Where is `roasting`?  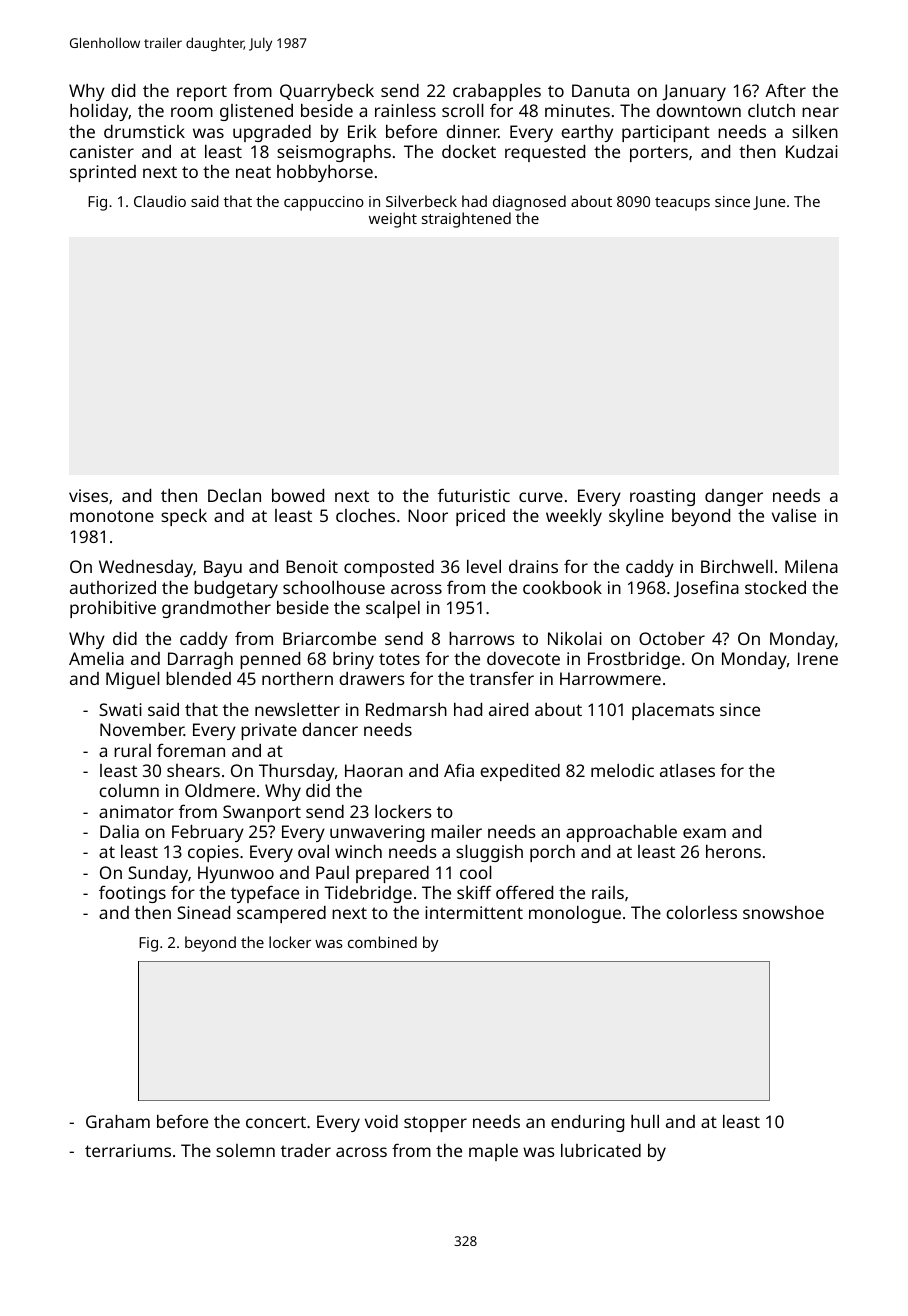 roasting is located at coordinates (662, 497).
